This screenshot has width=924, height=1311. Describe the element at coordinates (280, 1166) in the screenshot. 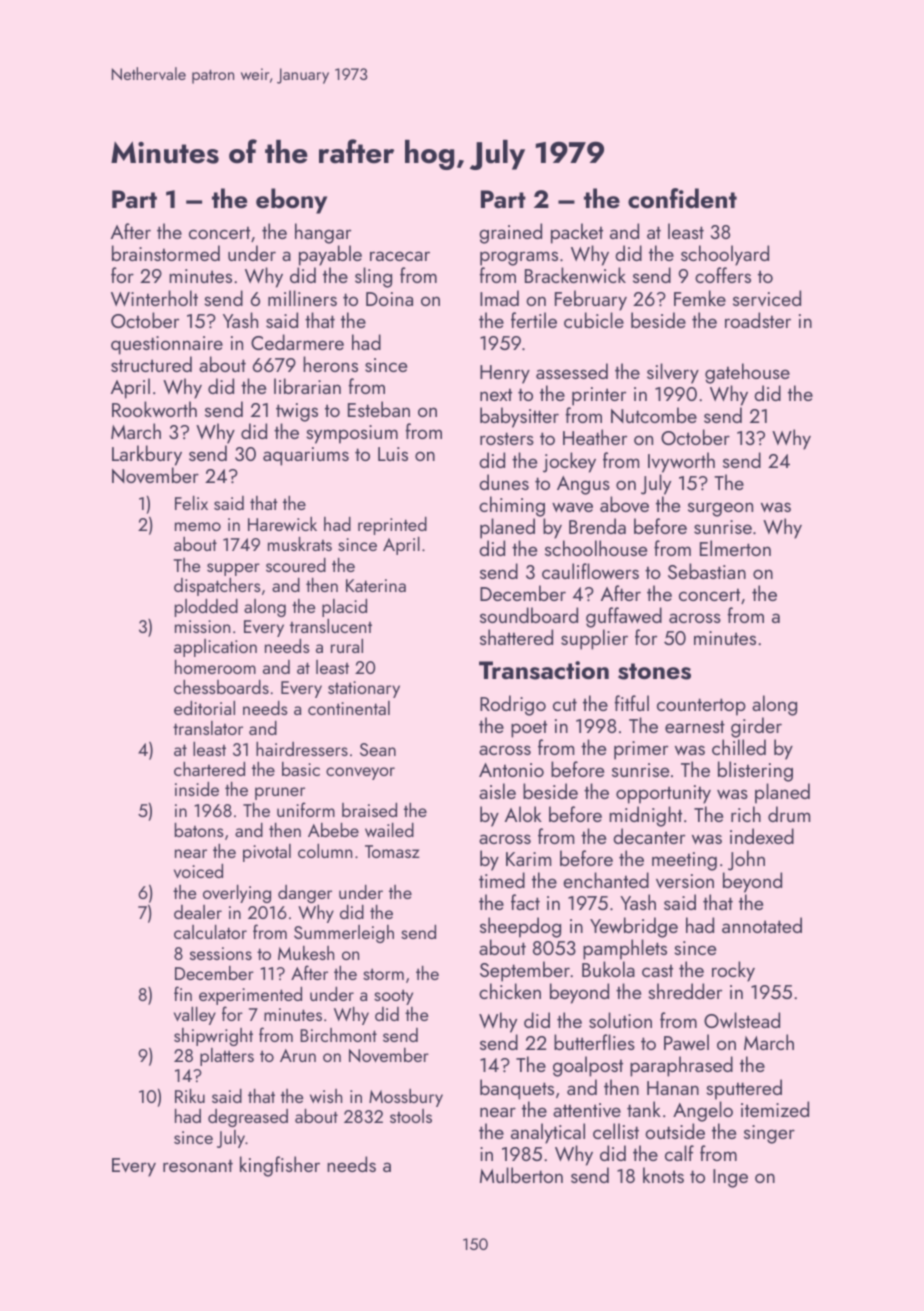

I see `kingfisher` at that location.
